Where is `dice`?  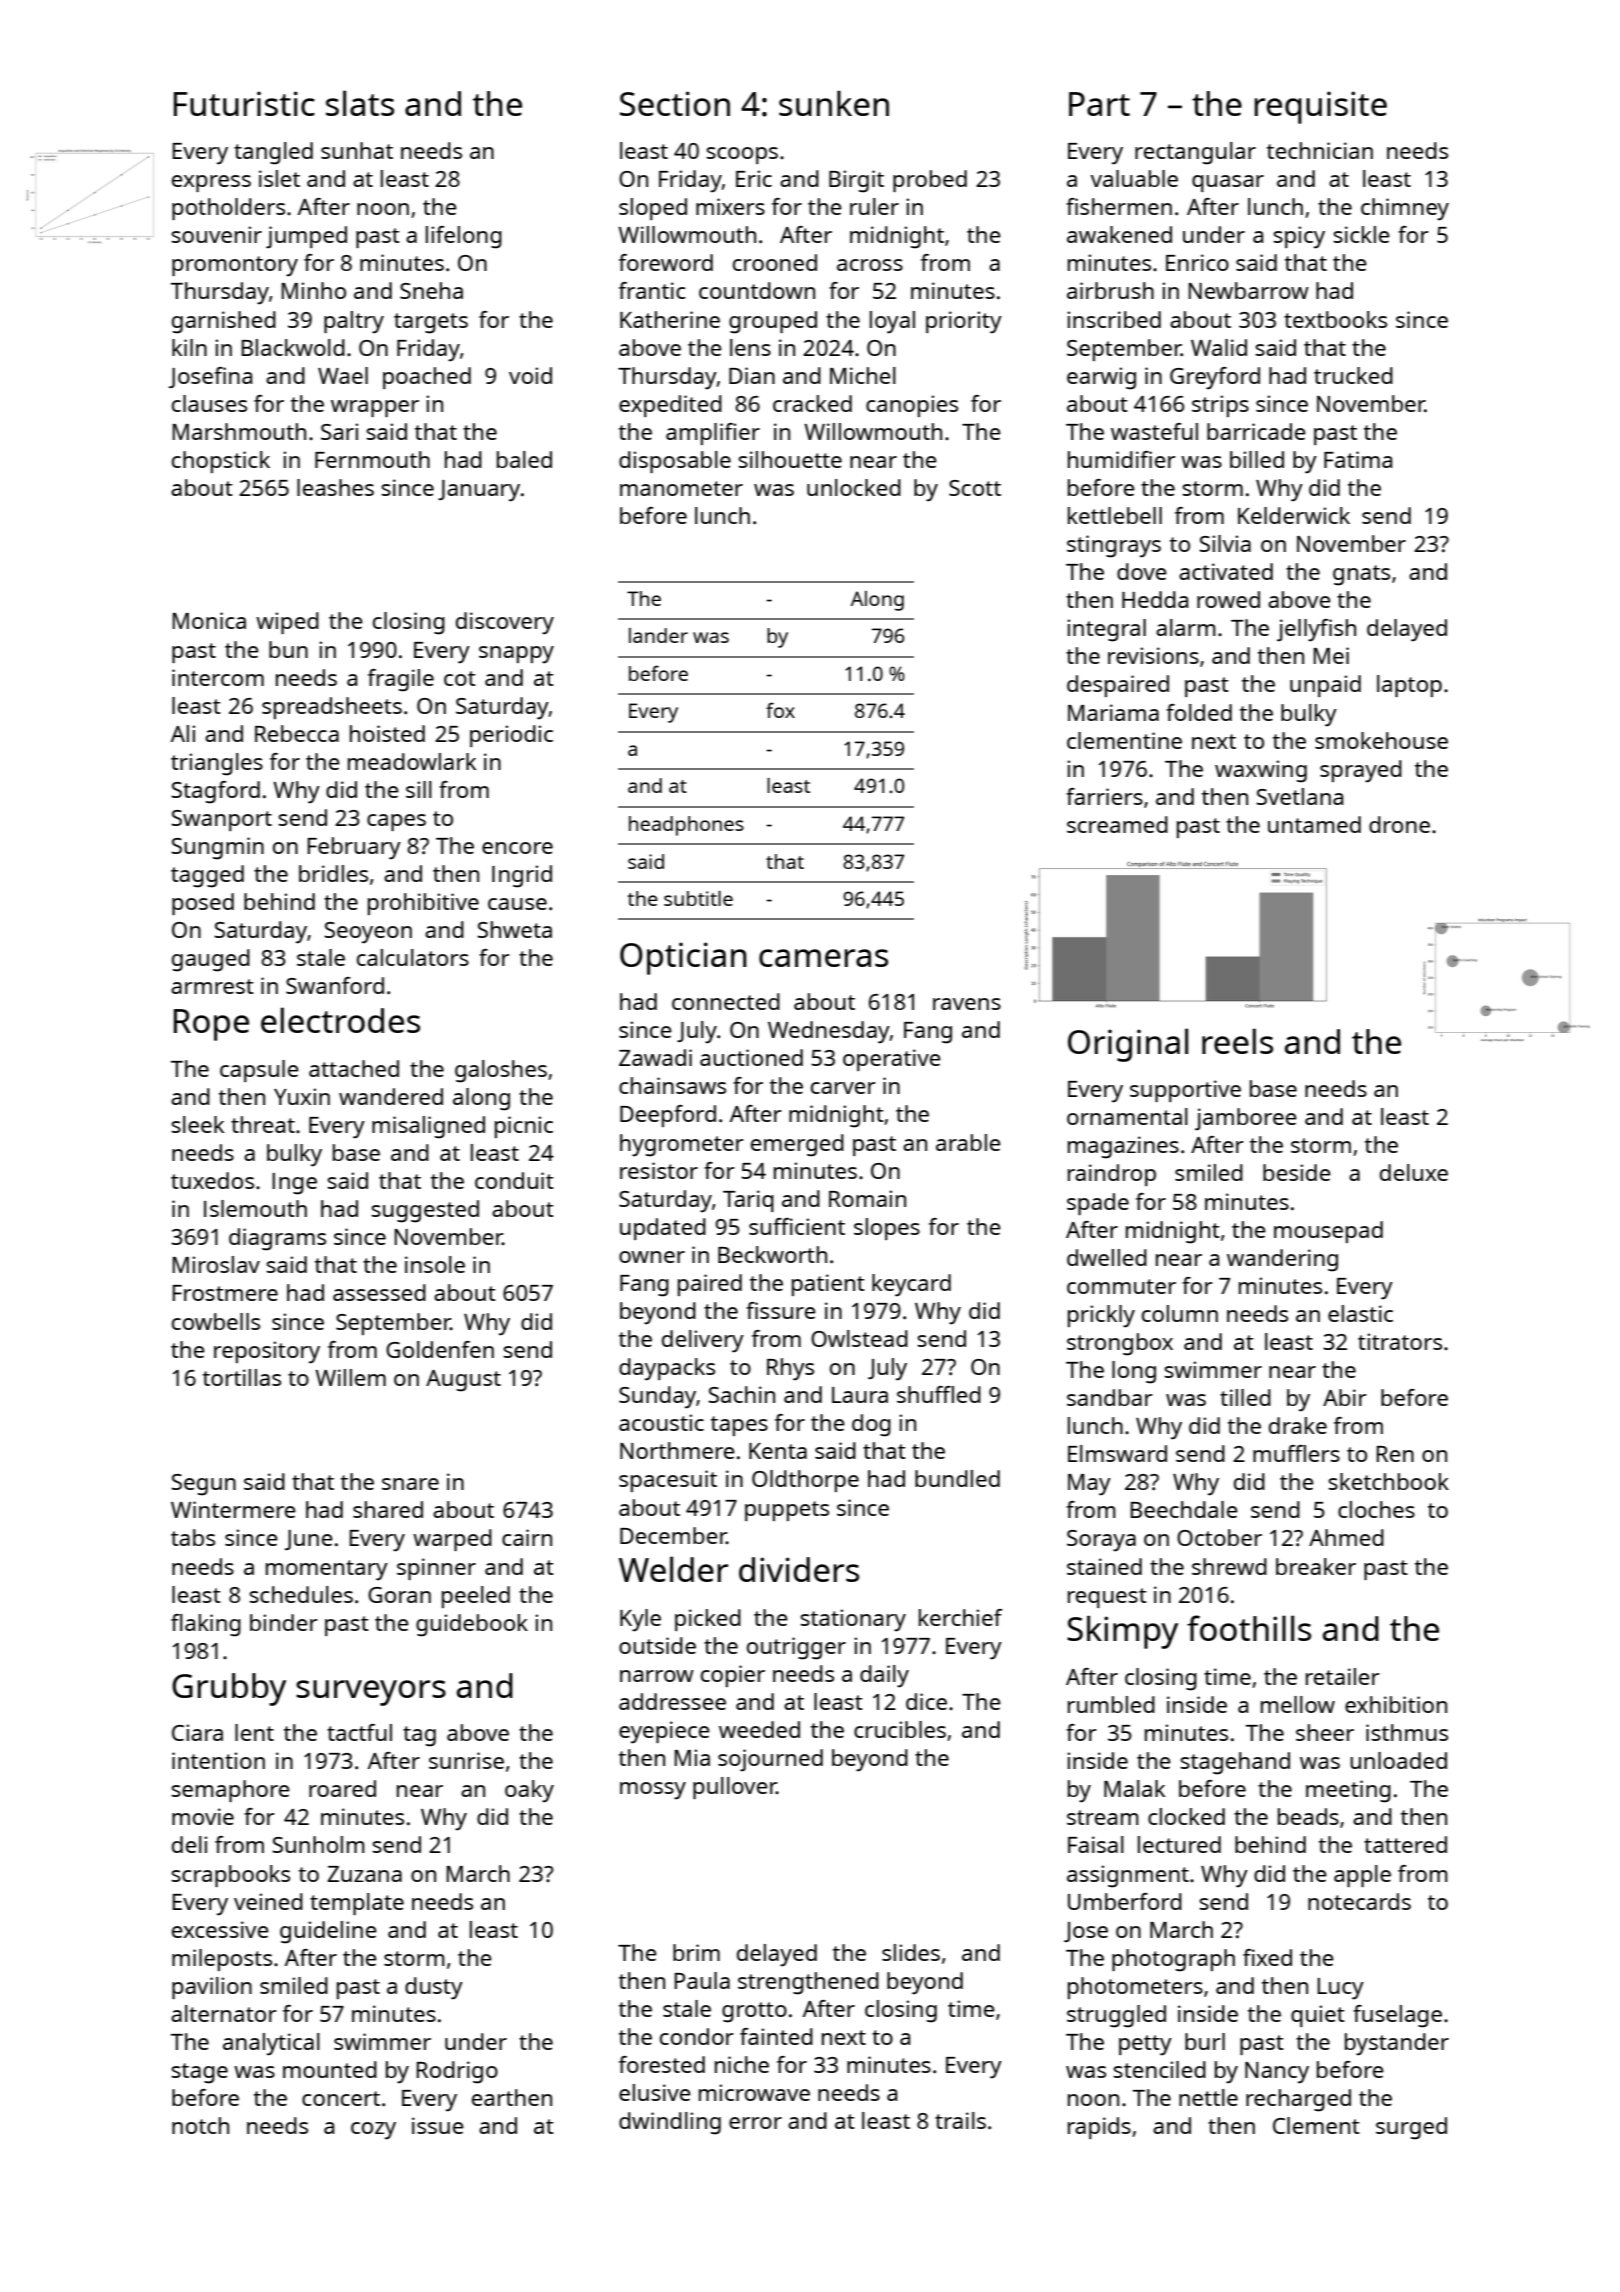 dice is located at coordinates (926, 1701).
